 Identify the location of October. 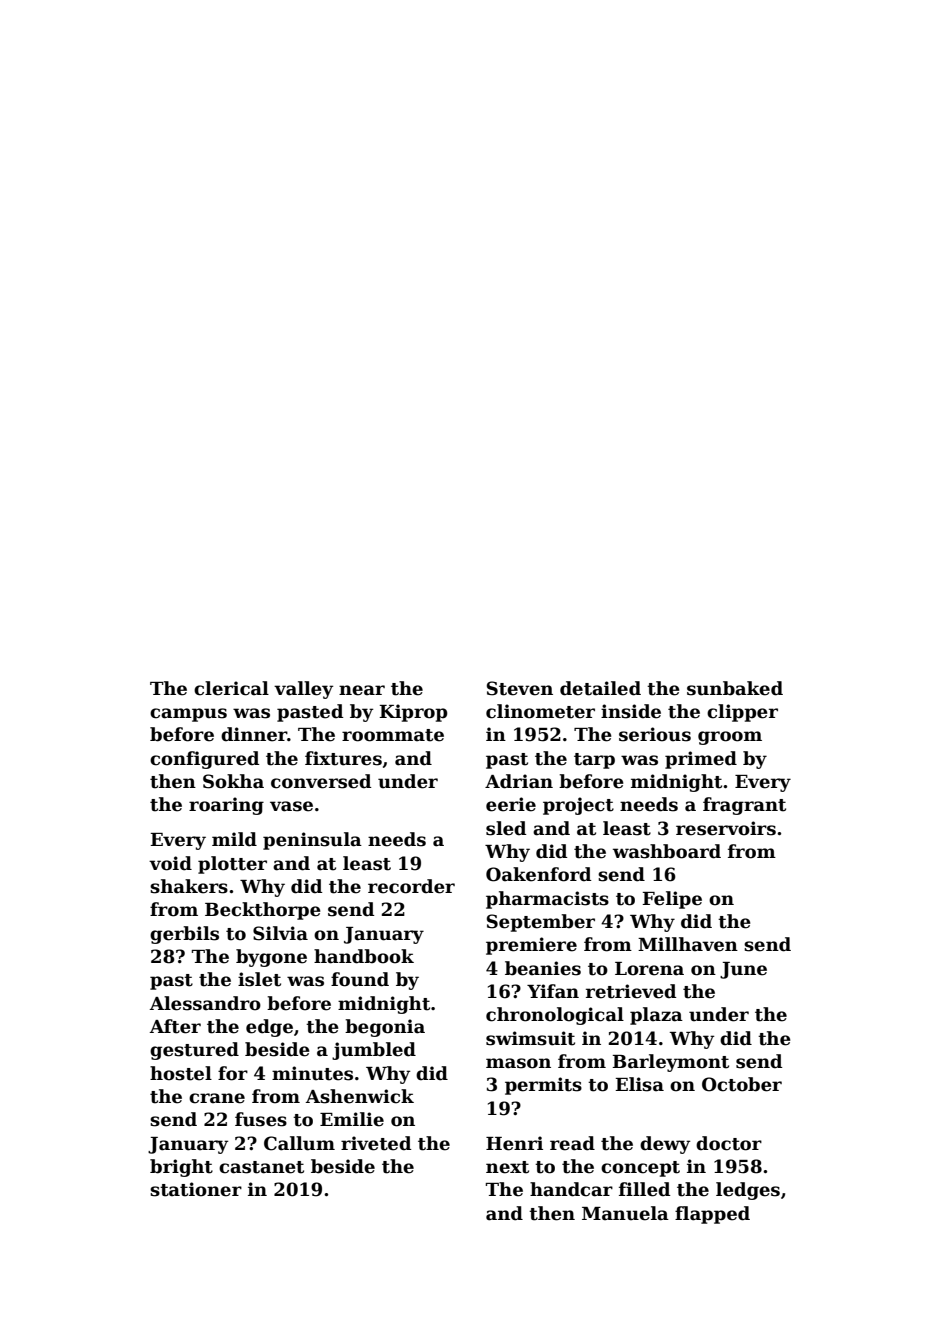
(742, 1084).
